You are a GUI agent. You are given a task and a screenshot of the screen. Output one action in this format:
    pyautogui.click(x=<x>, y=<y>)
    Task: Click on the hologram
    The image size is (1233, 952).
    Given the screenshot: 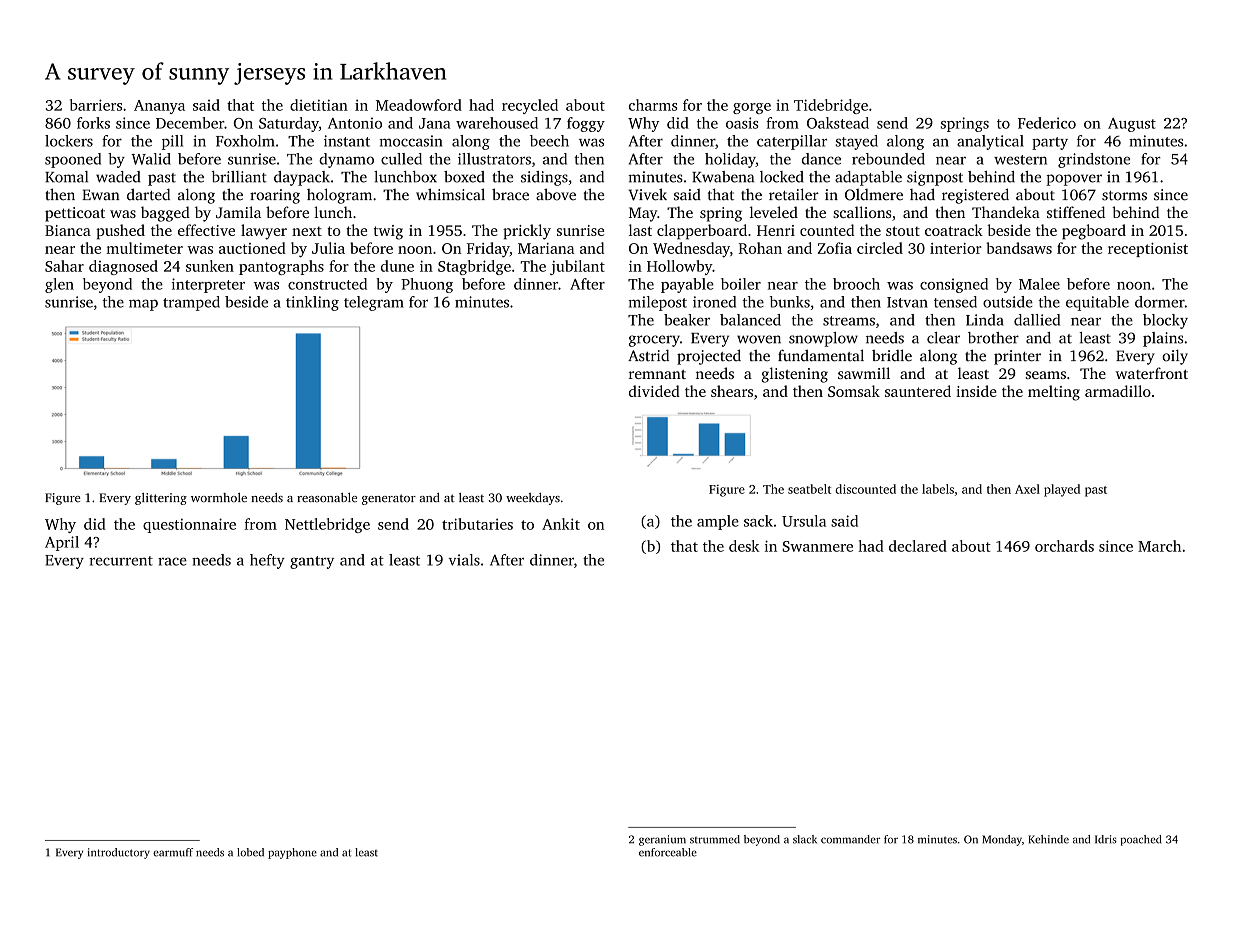 What is the action you would take?
    pyautogui.click(x=339, y=196)
